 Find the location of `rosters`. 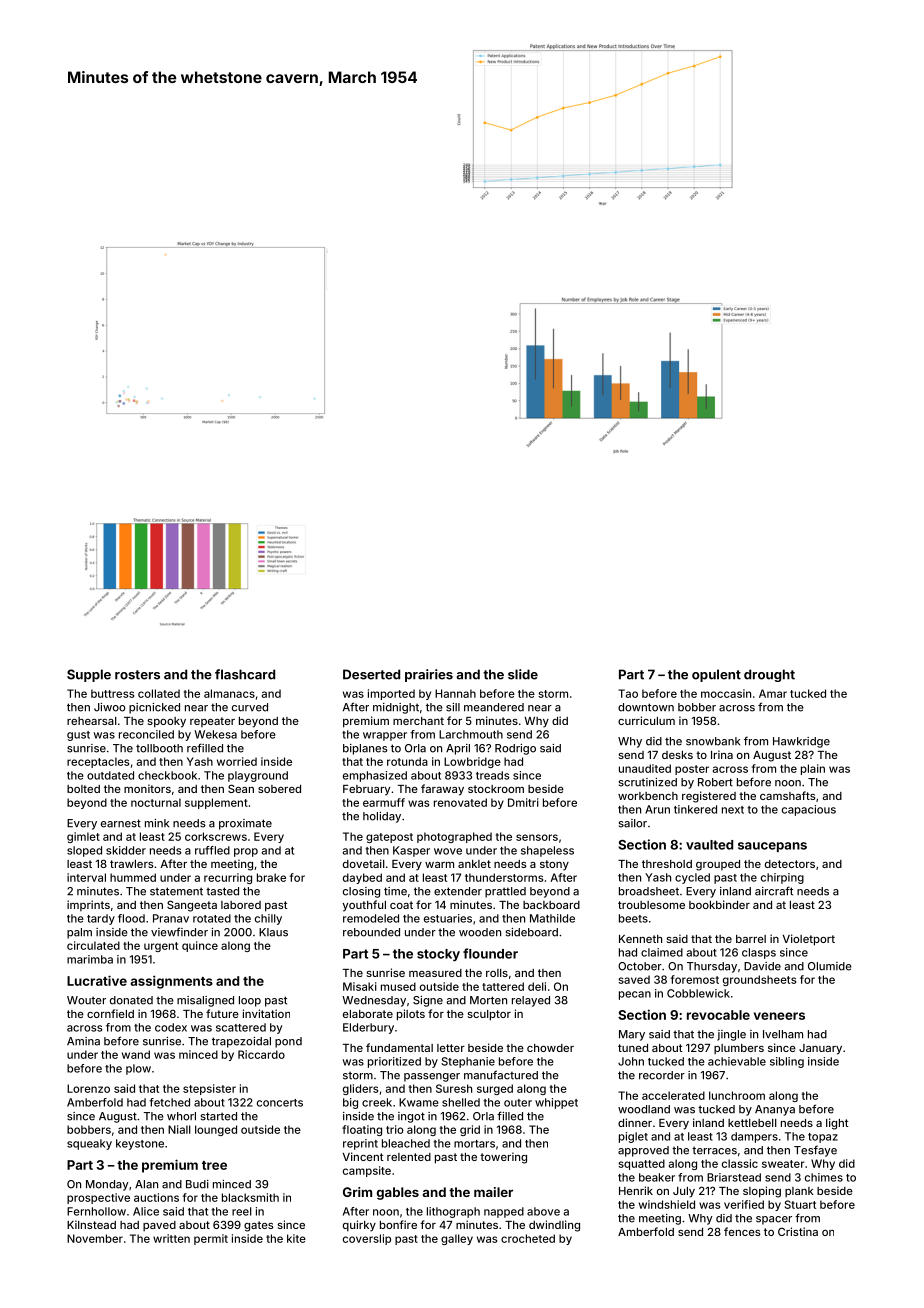

rosters is located at coordinates (137, 675).
